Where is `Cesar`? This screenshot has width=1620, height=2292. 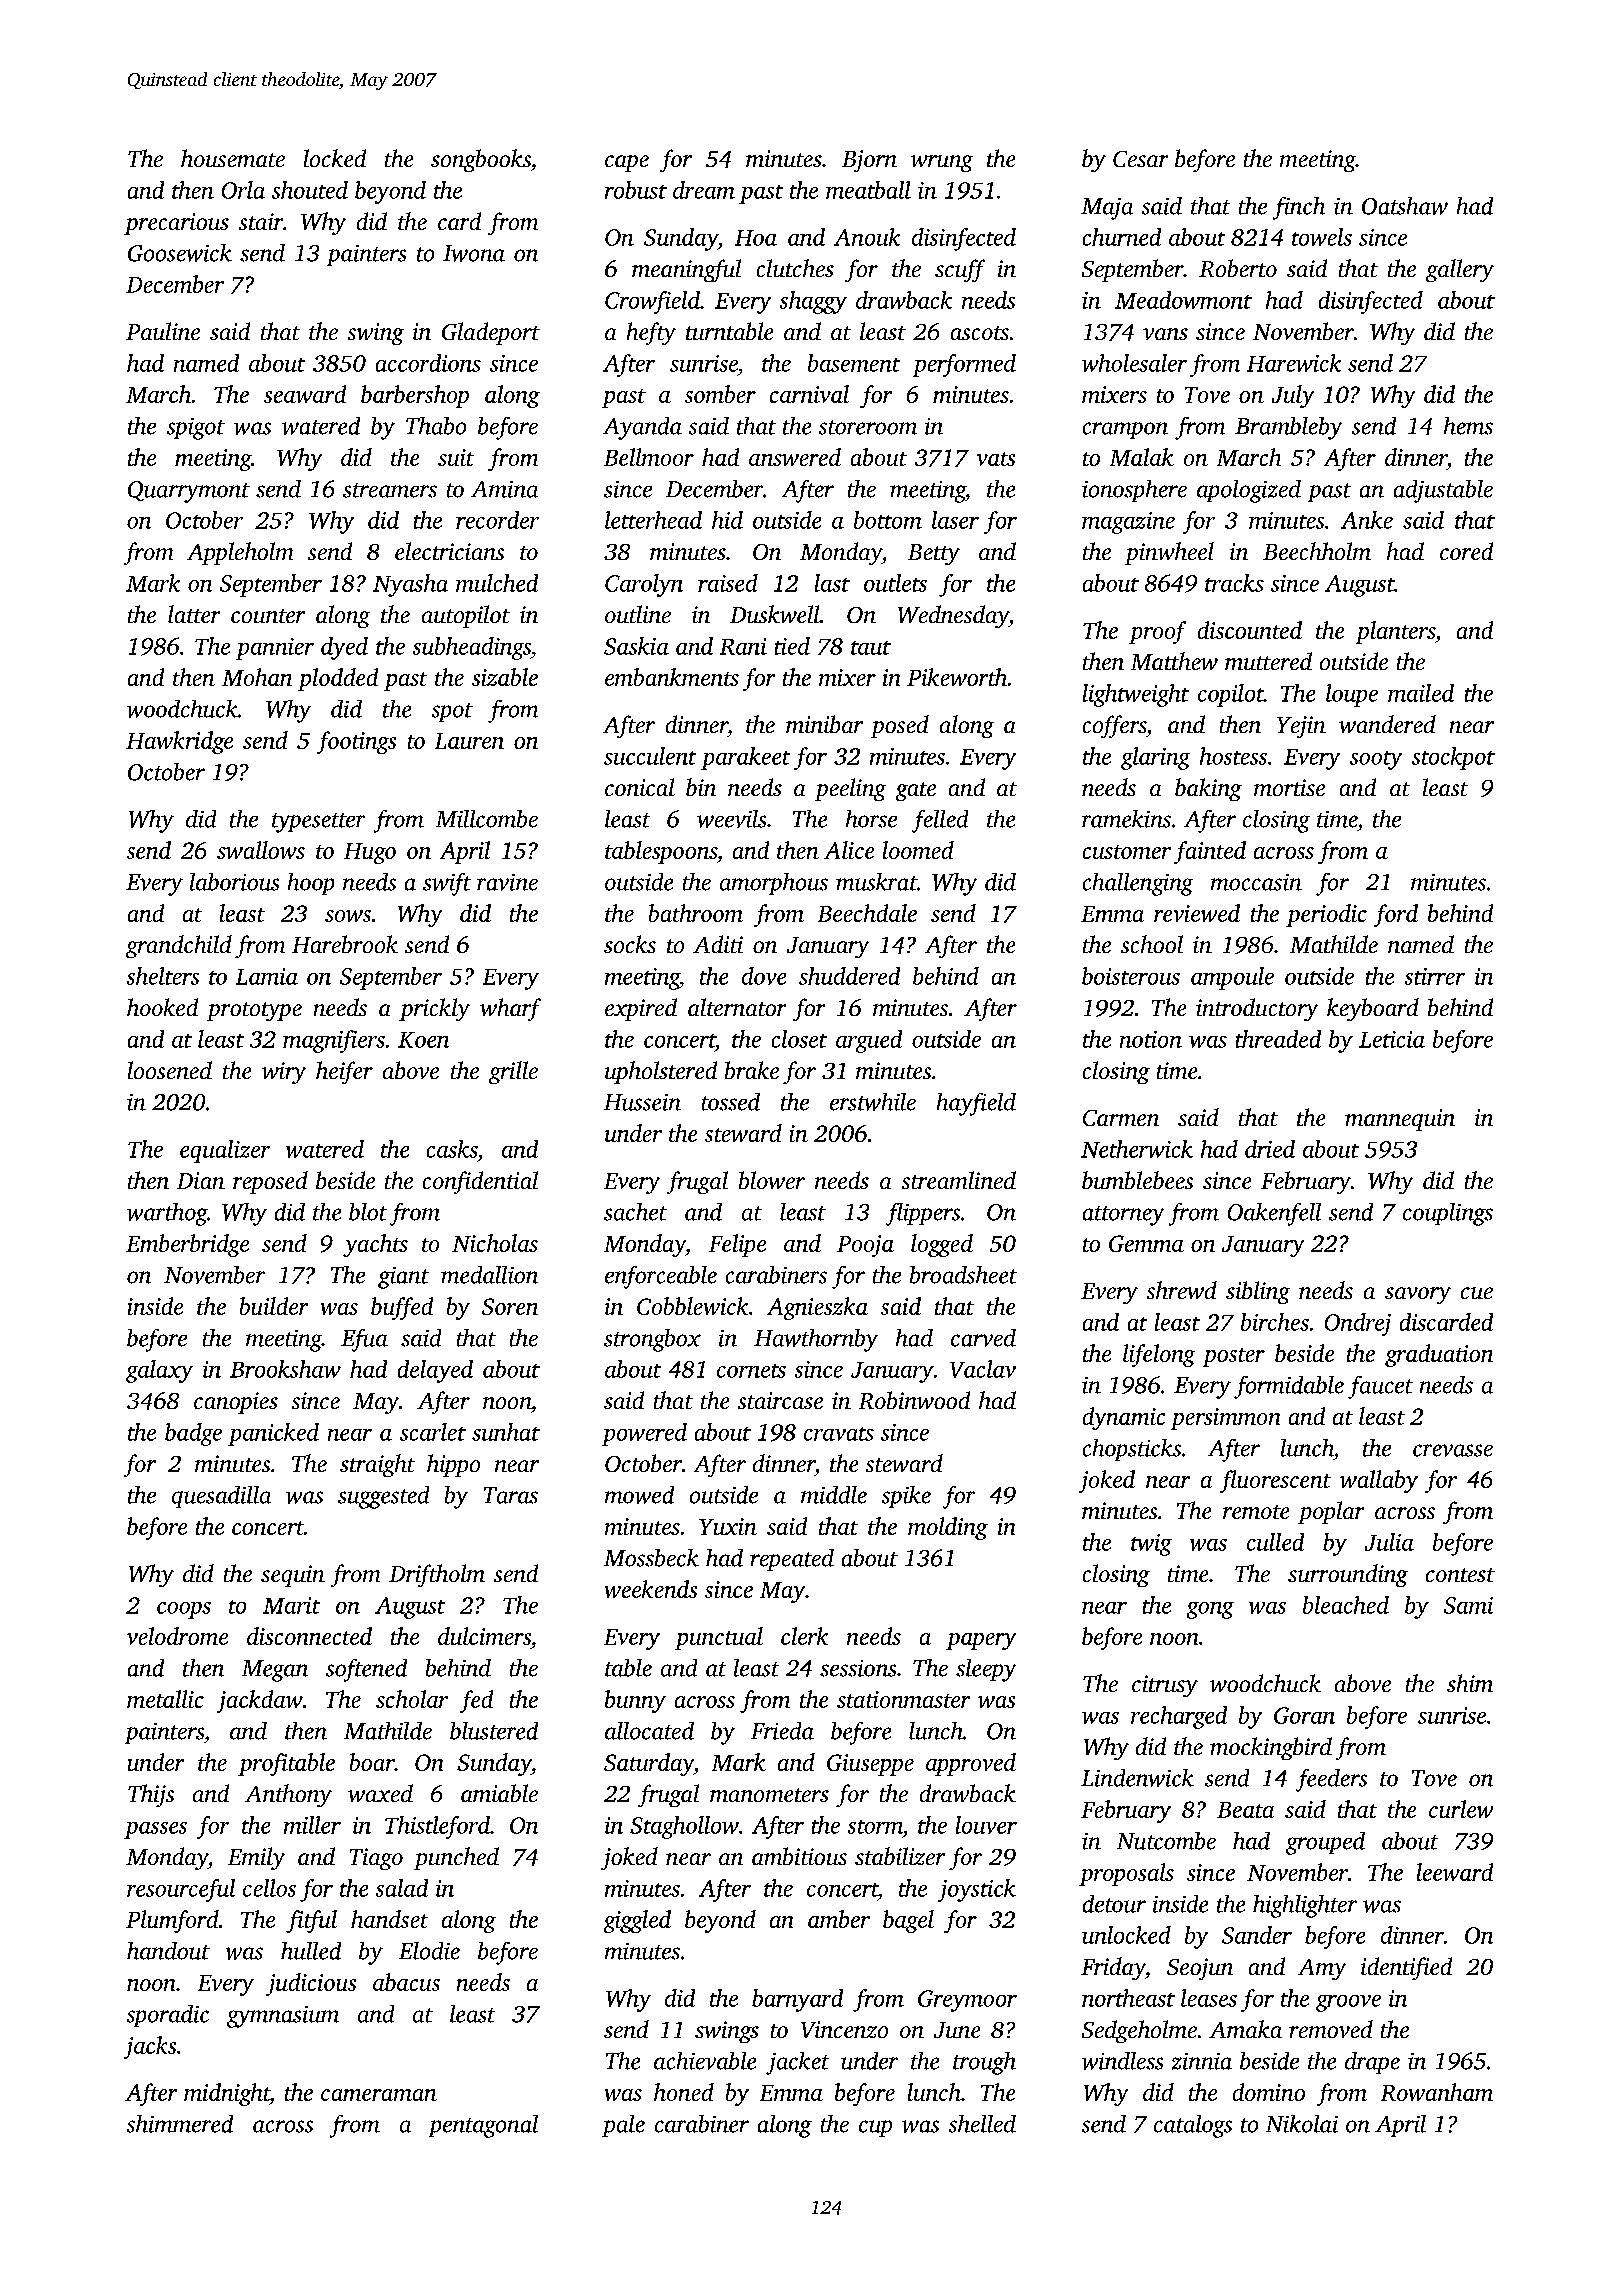
Cesar is located at coordinates (1140, 159).
